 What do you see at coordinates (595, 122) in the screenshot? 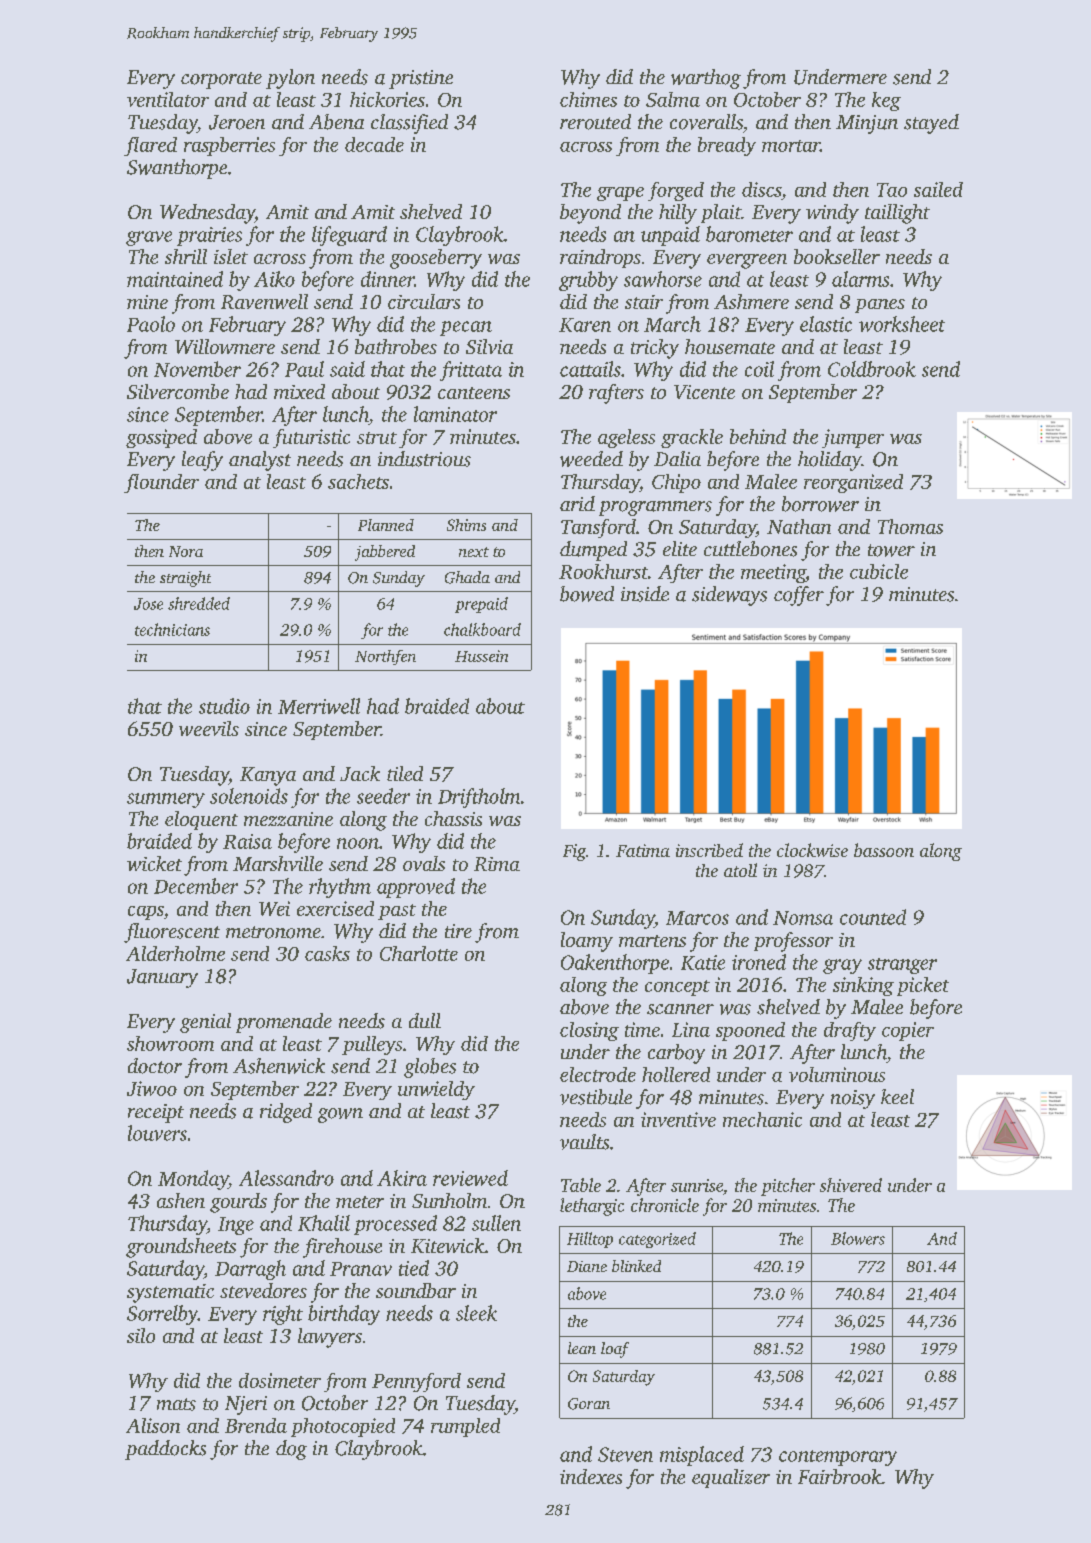
I see `rerouted` at bounding box center [595, 122].
